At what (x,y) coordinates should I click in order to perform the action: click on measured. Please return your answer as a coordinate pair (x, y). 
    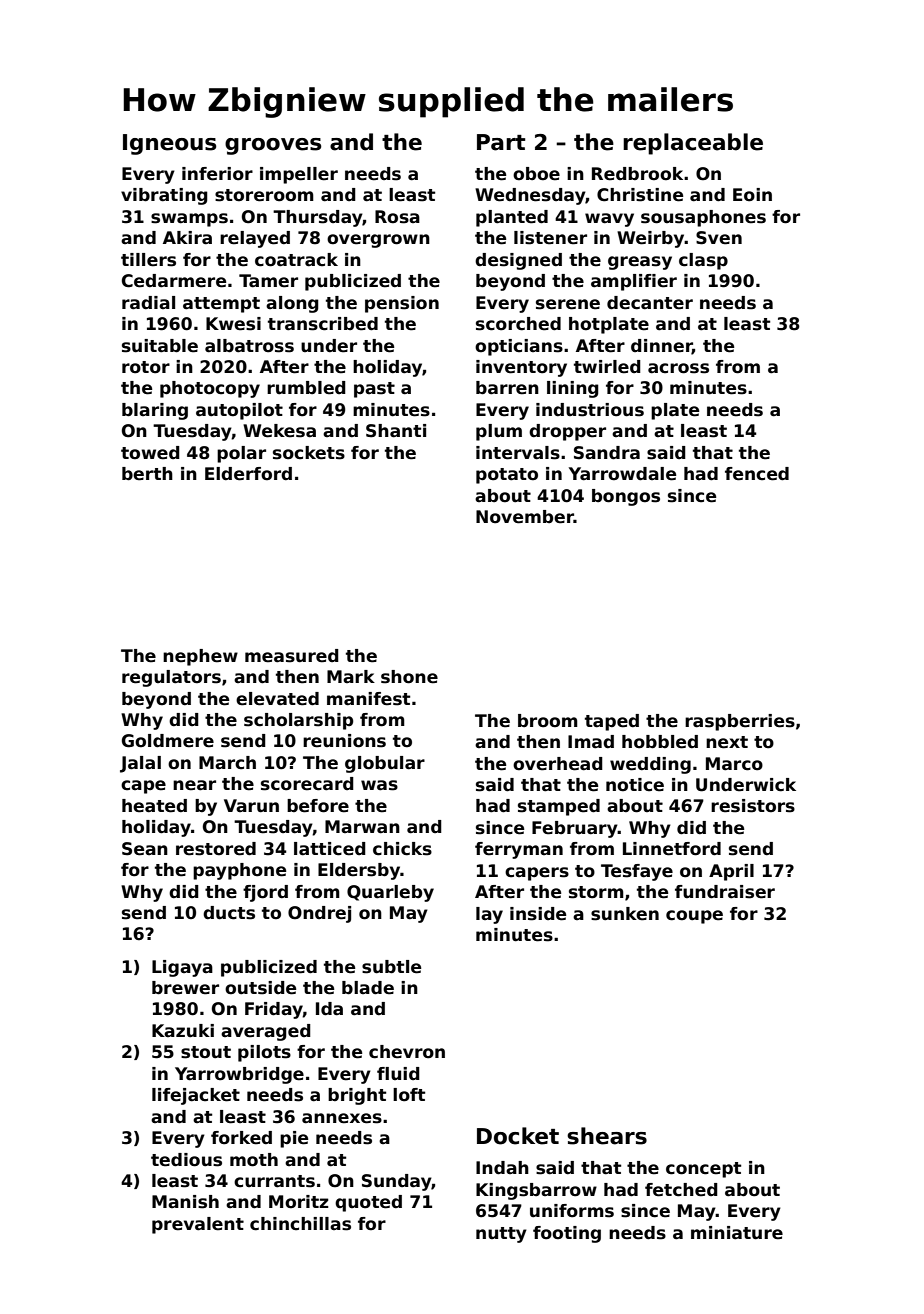
    Looking at the image, I should click on (292, 656).
